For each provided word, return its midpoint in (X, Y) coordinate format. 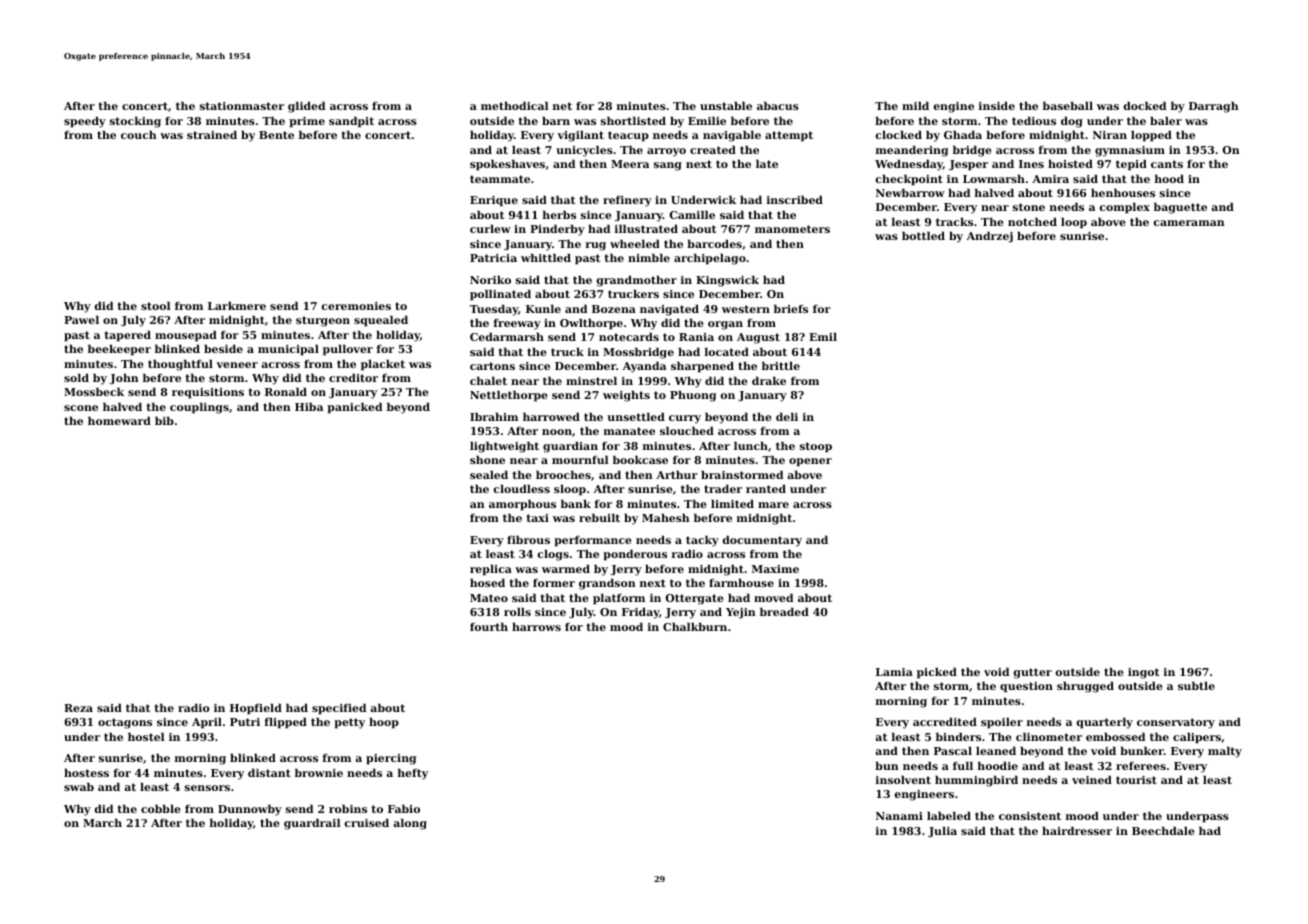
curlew (490, 228)
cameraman (1189, 223)
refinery (627, 201)
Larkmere (237, 305)
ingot (1143, 673)
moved (773, 597)
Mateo (489, 598)
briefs (791, 308)
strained (212, 134)
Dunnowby (250, 810)
